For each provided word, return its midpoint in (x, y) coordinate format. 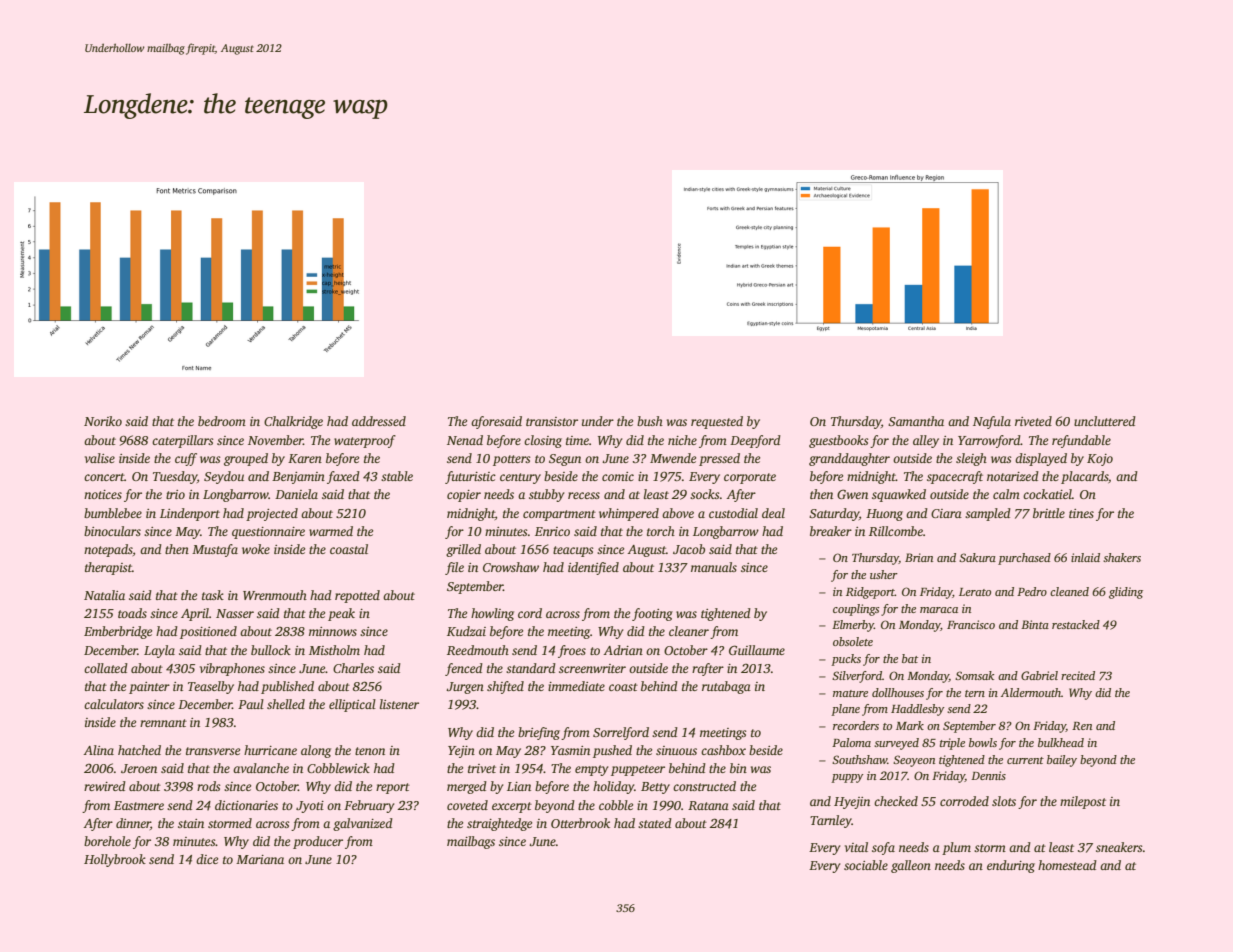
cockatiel (1047, 494)
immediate (576, 686)
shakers (1122, 557)
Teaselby (211, 687)
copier (464, 496)
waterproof (365, 441)
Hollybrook (115, 860)
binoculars (112, 531)
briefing (539, 733)
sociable (866, 865)
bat (910, 658)
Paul (251, 704)
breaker (831, 531)
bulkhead (1061, 742)
